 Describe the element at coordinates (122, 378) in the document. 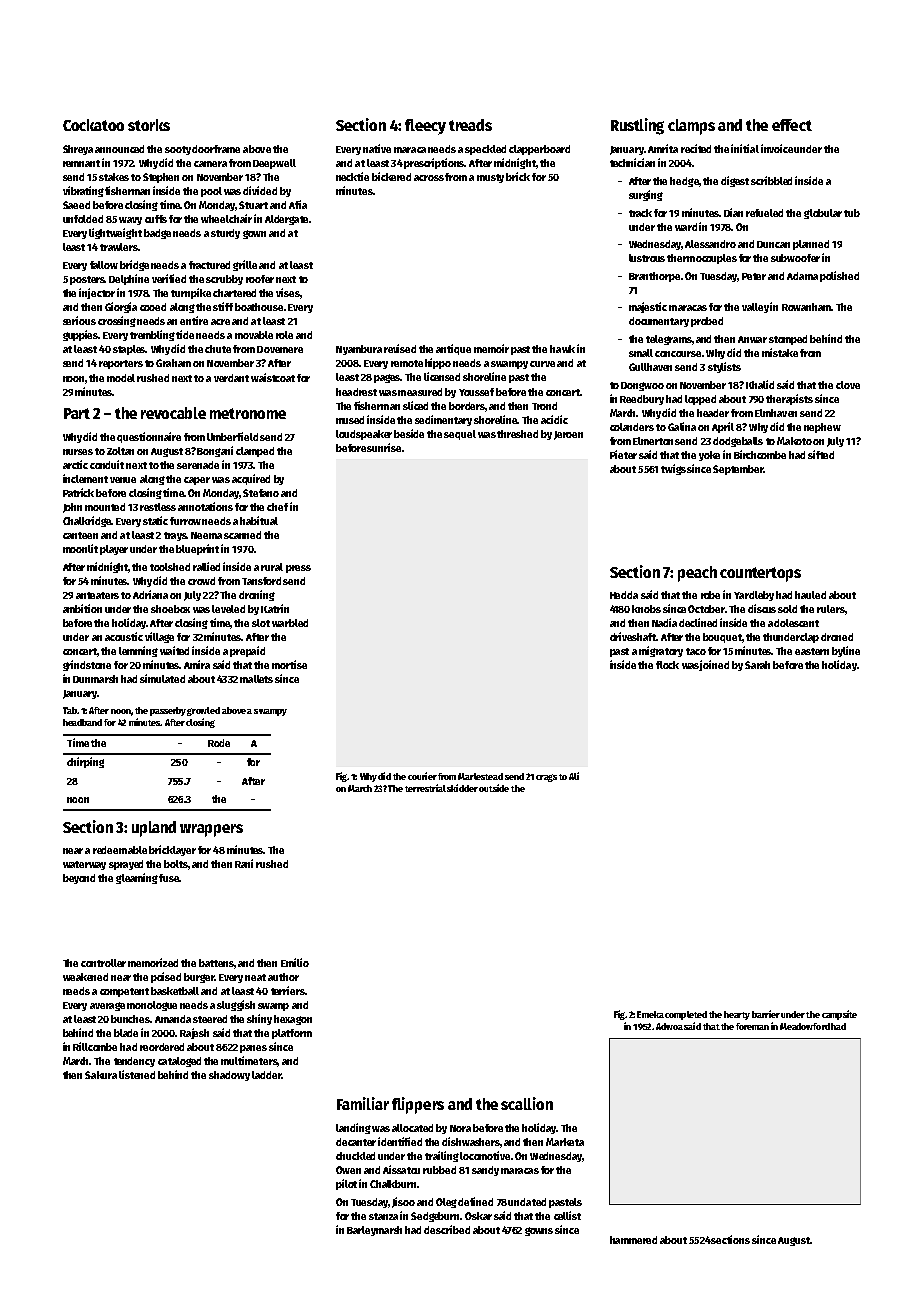

I see `model` at that location.
